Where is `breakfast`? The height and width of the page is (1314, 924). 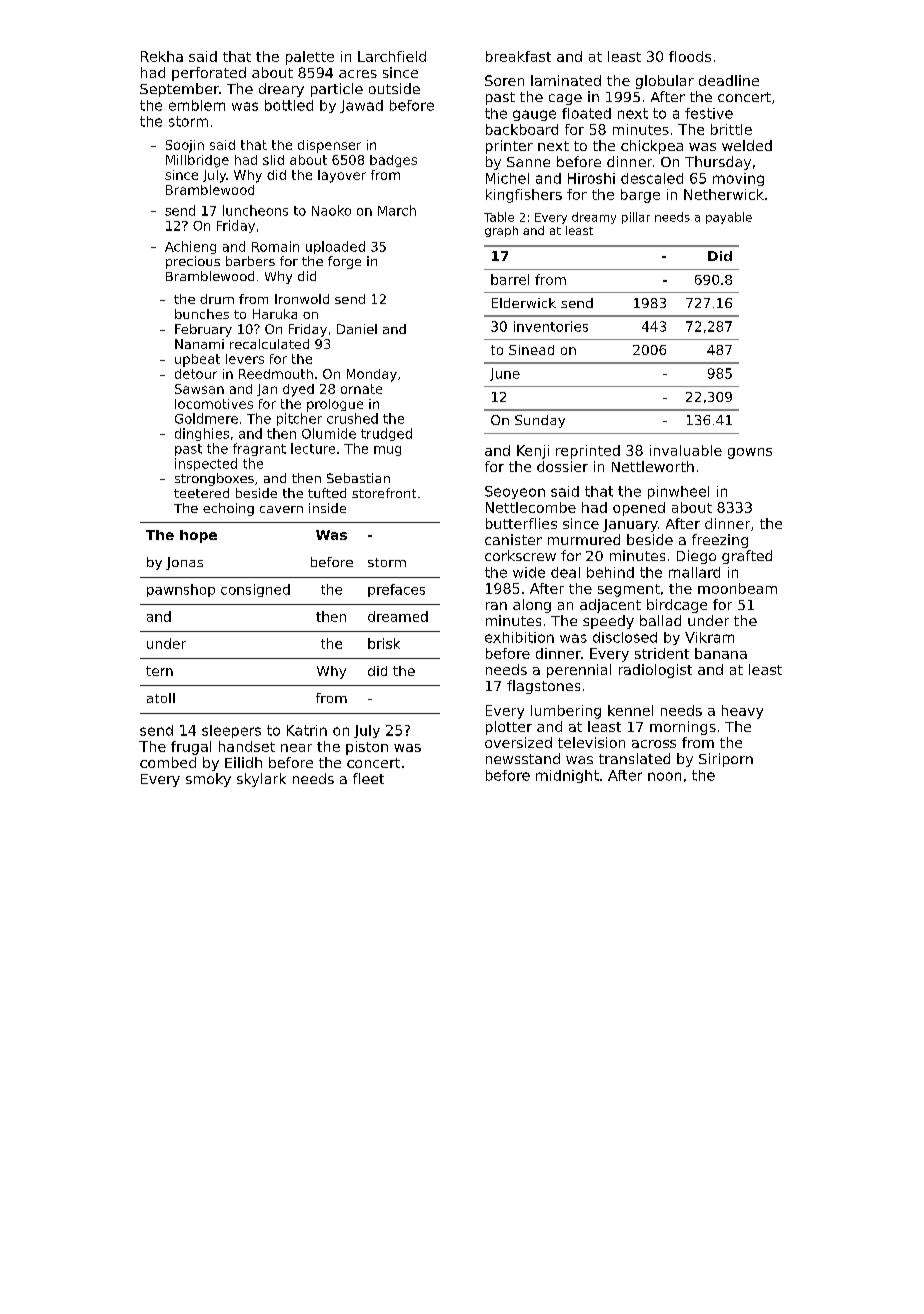
breakfast is located at coordinates (518, 56).
